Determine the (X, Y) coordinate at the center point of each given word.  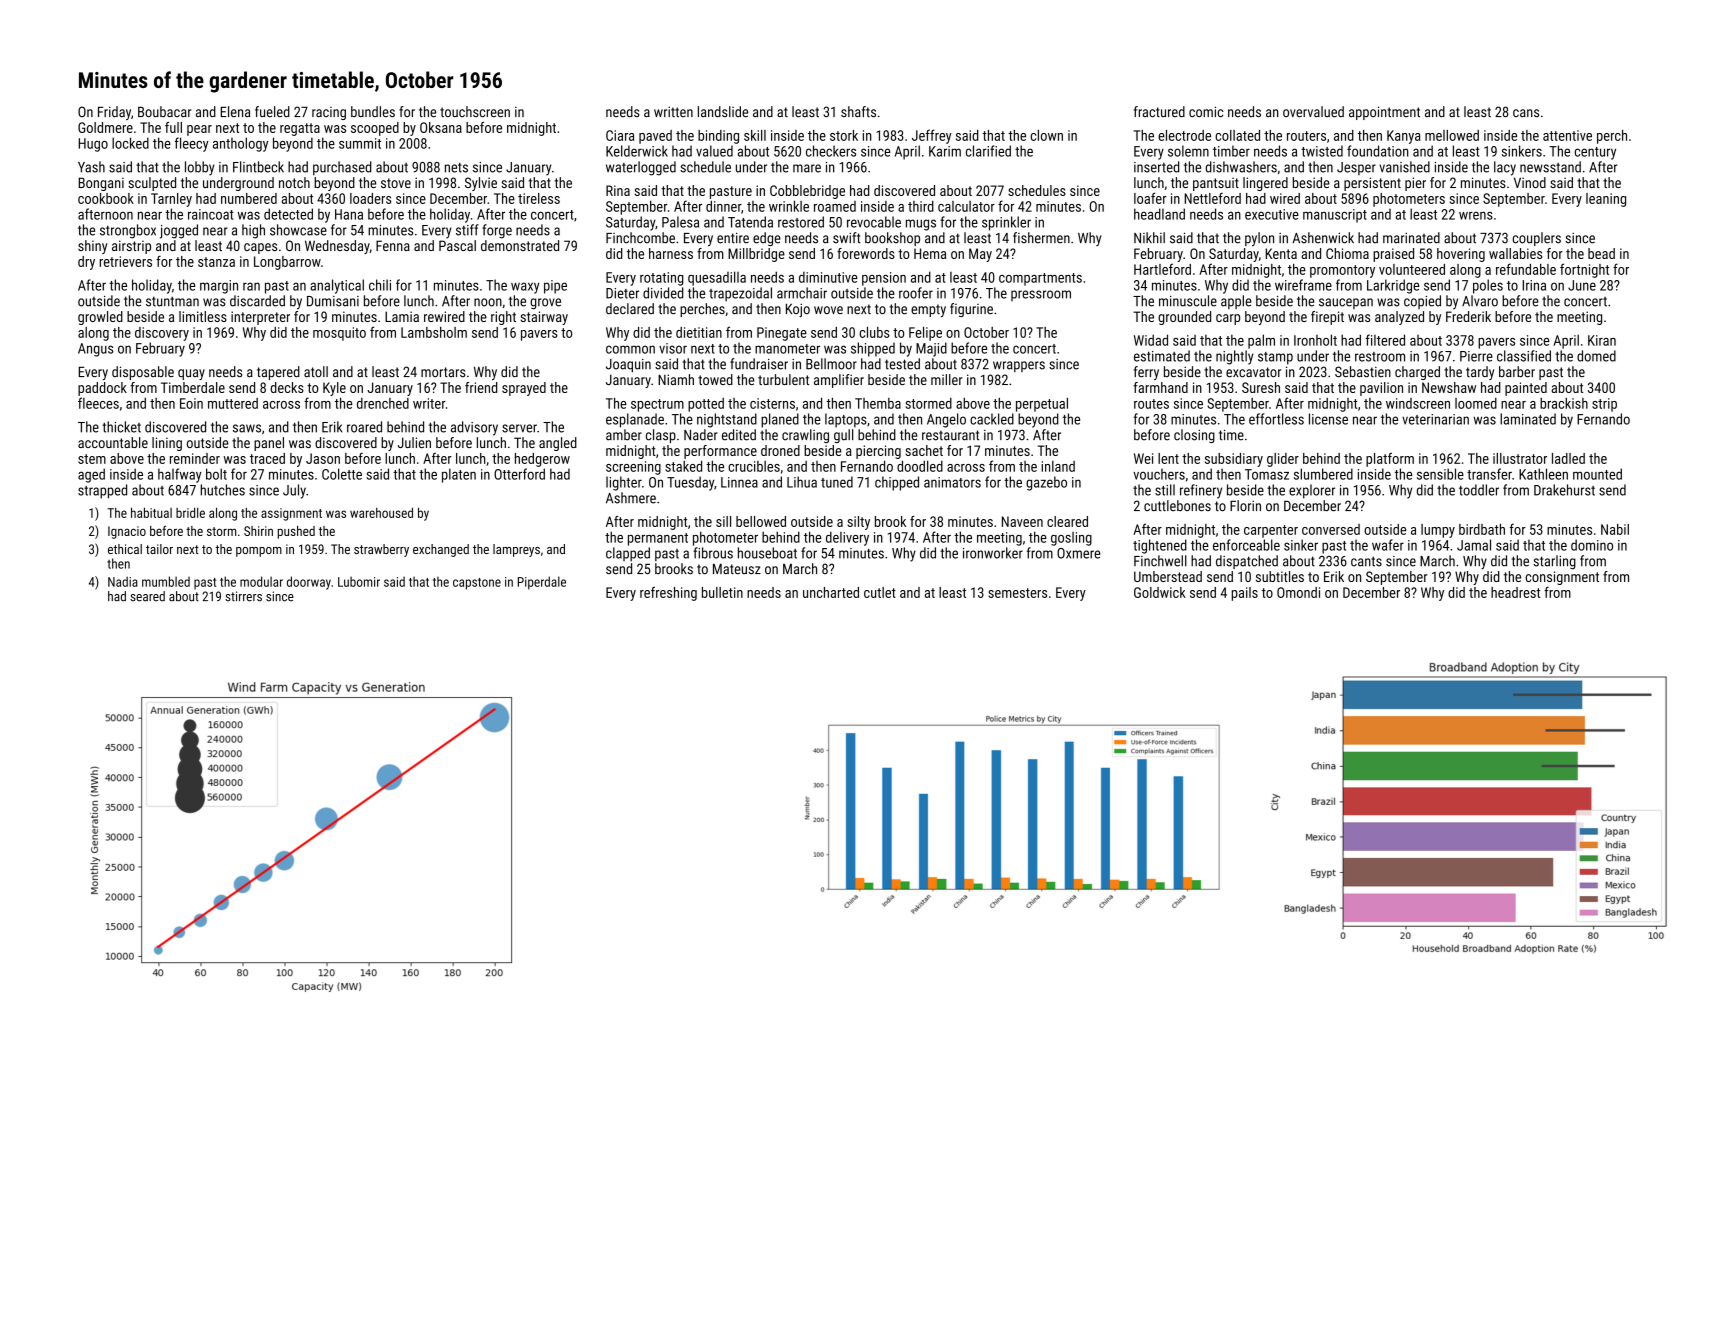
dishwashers (1241, 167)
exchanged (441, 550)
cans (1526, 113)
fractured (1159, 112)
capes (260, 248)
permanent (658, 539)
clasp (661, 436)
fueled (272, 111)
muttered (233, 403)
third (921, 206)
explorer (1312, 491)
